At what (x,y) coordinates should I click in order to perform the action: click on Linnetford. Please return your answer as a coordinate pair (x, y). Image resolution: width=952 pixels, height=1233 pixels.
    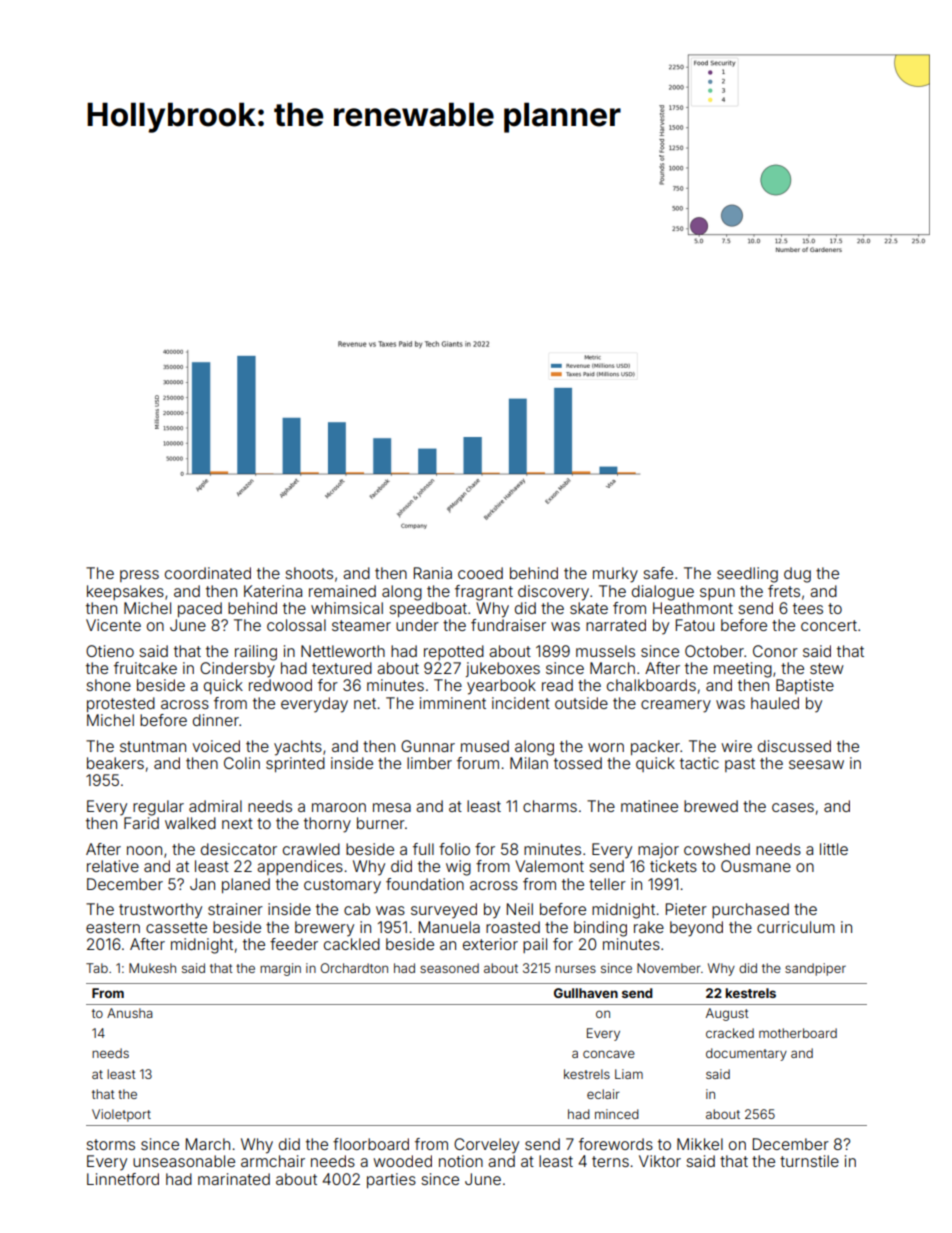
    Looking at the image, I should click on (123, 1179).
